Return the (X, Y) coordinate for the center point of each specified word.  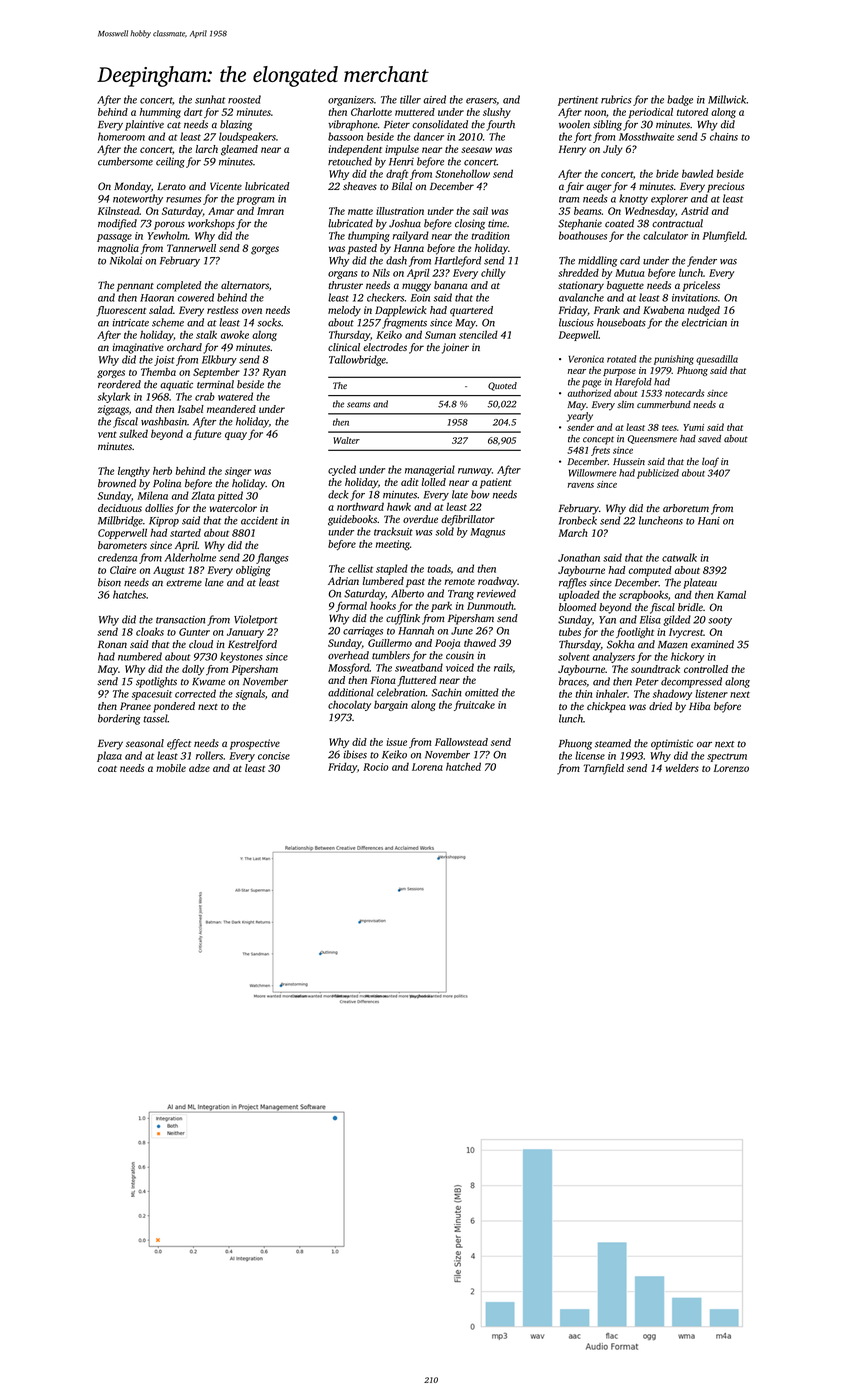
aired (434, 99)
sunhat (210, 99)
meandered (231, 409)
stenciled (478, 334)
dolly (193, 670)
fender (702, 261)
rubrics (616, 99)
